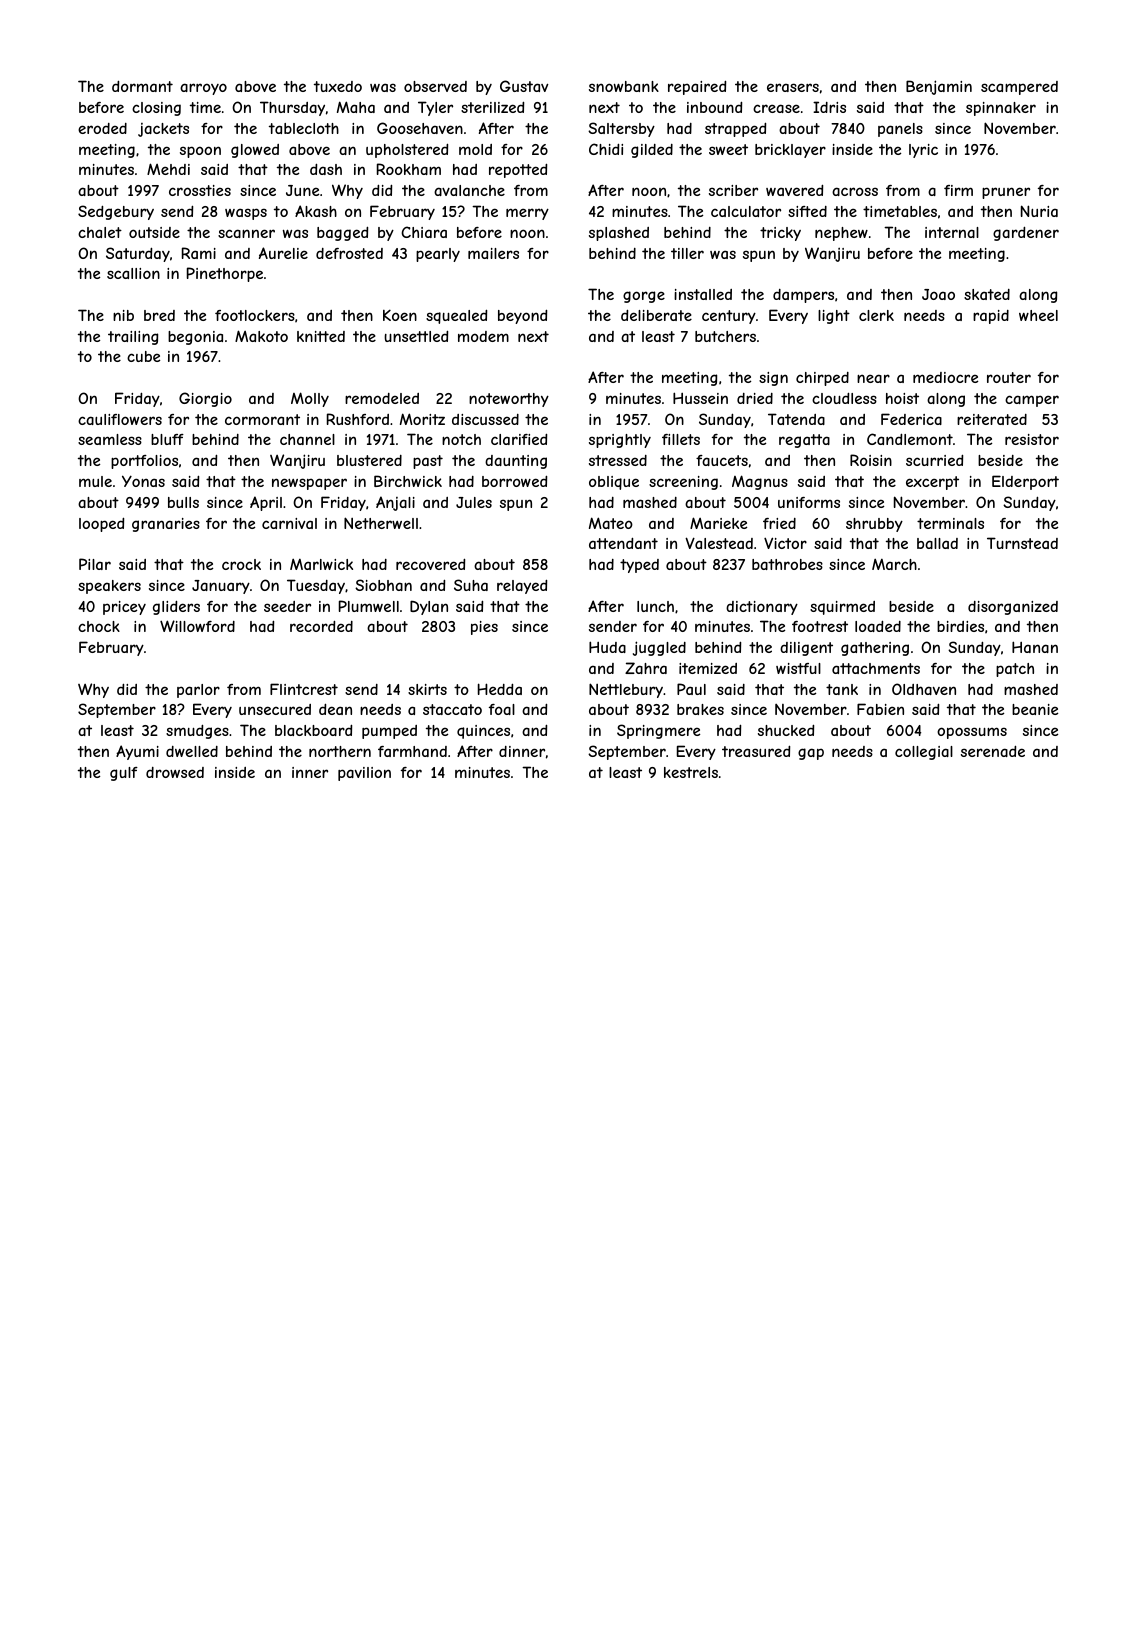 Image resolution: width=1137 pixels, height=1647 pixels. I want to click on kestrels, so click(691, 772).
